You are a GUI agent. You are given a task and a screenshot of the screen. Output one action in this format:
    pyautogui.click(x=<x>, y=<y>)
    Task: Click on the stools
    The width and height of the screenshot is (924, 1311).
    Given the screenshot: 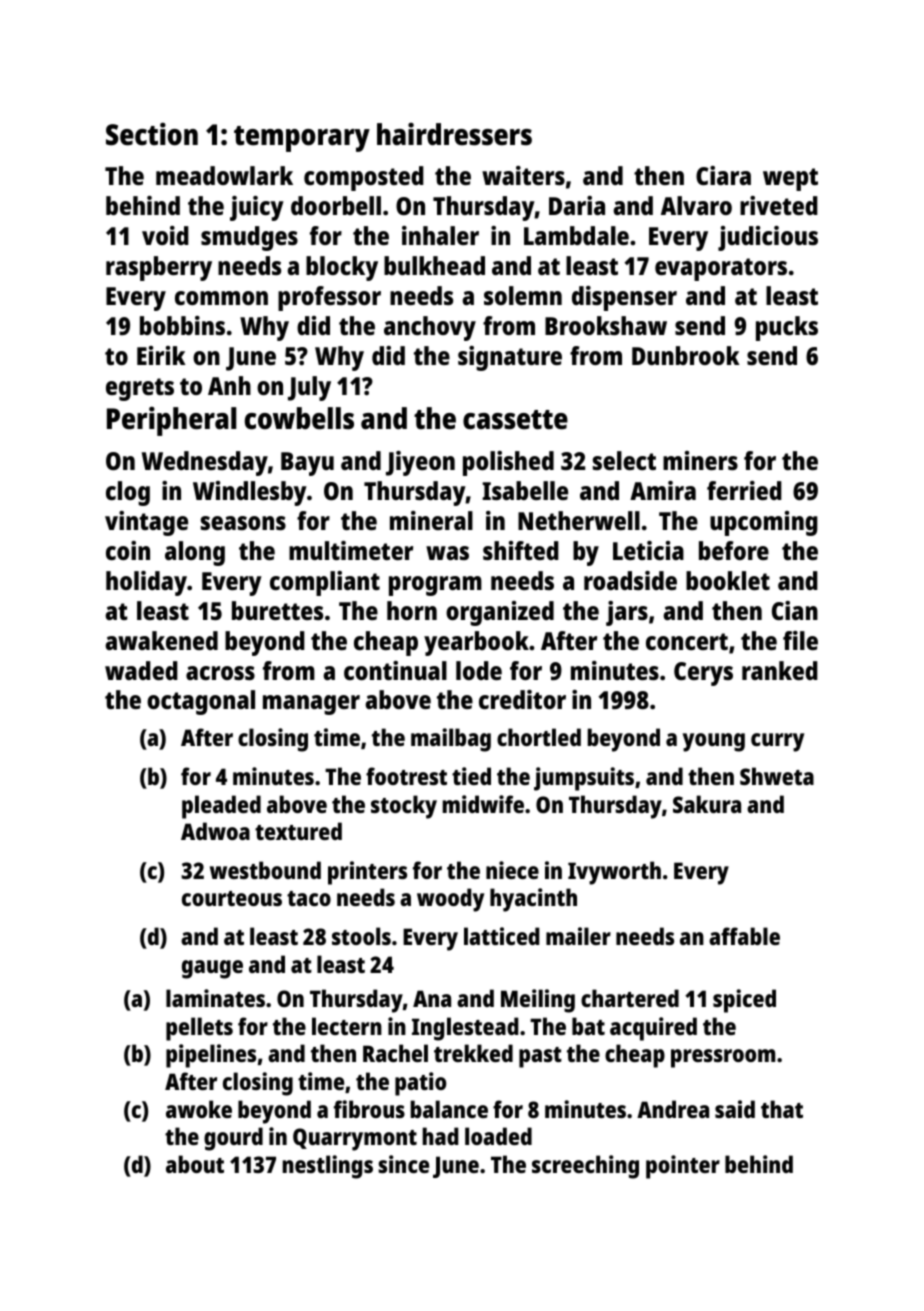 What is the action you would take?
    pyautogui.click(x=361, y=936)
